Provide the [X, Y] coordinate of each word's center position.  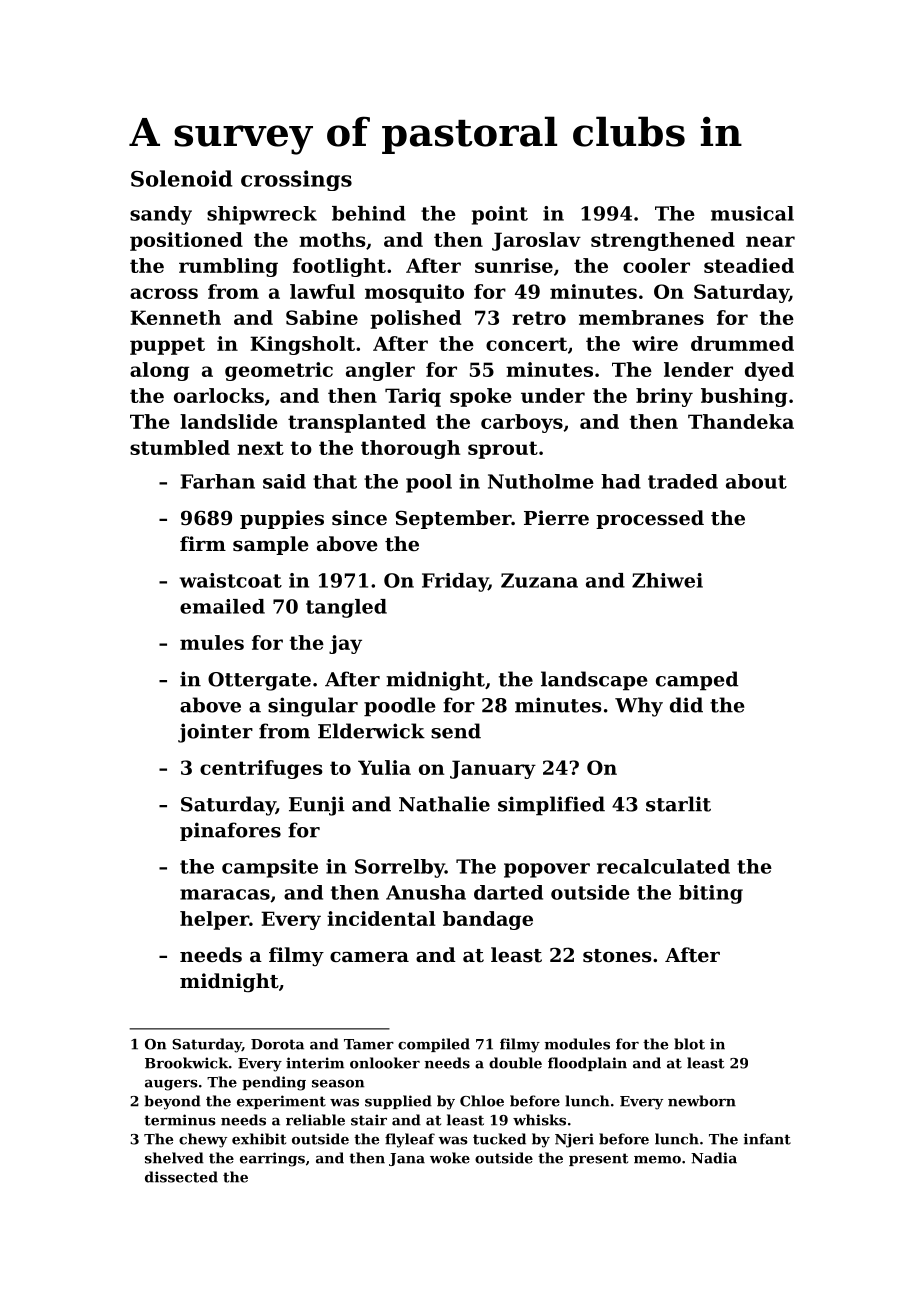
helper [214, 920]
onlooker [385, 1063]
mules [212, 642]
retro [539, 318]
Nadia [714, 1158]
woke [450, 1158]
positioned [186, 241]
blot [689, 1044]
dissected [181, 1177]
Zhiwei [667, 580]
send [456, 731]
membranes [641, 317]
